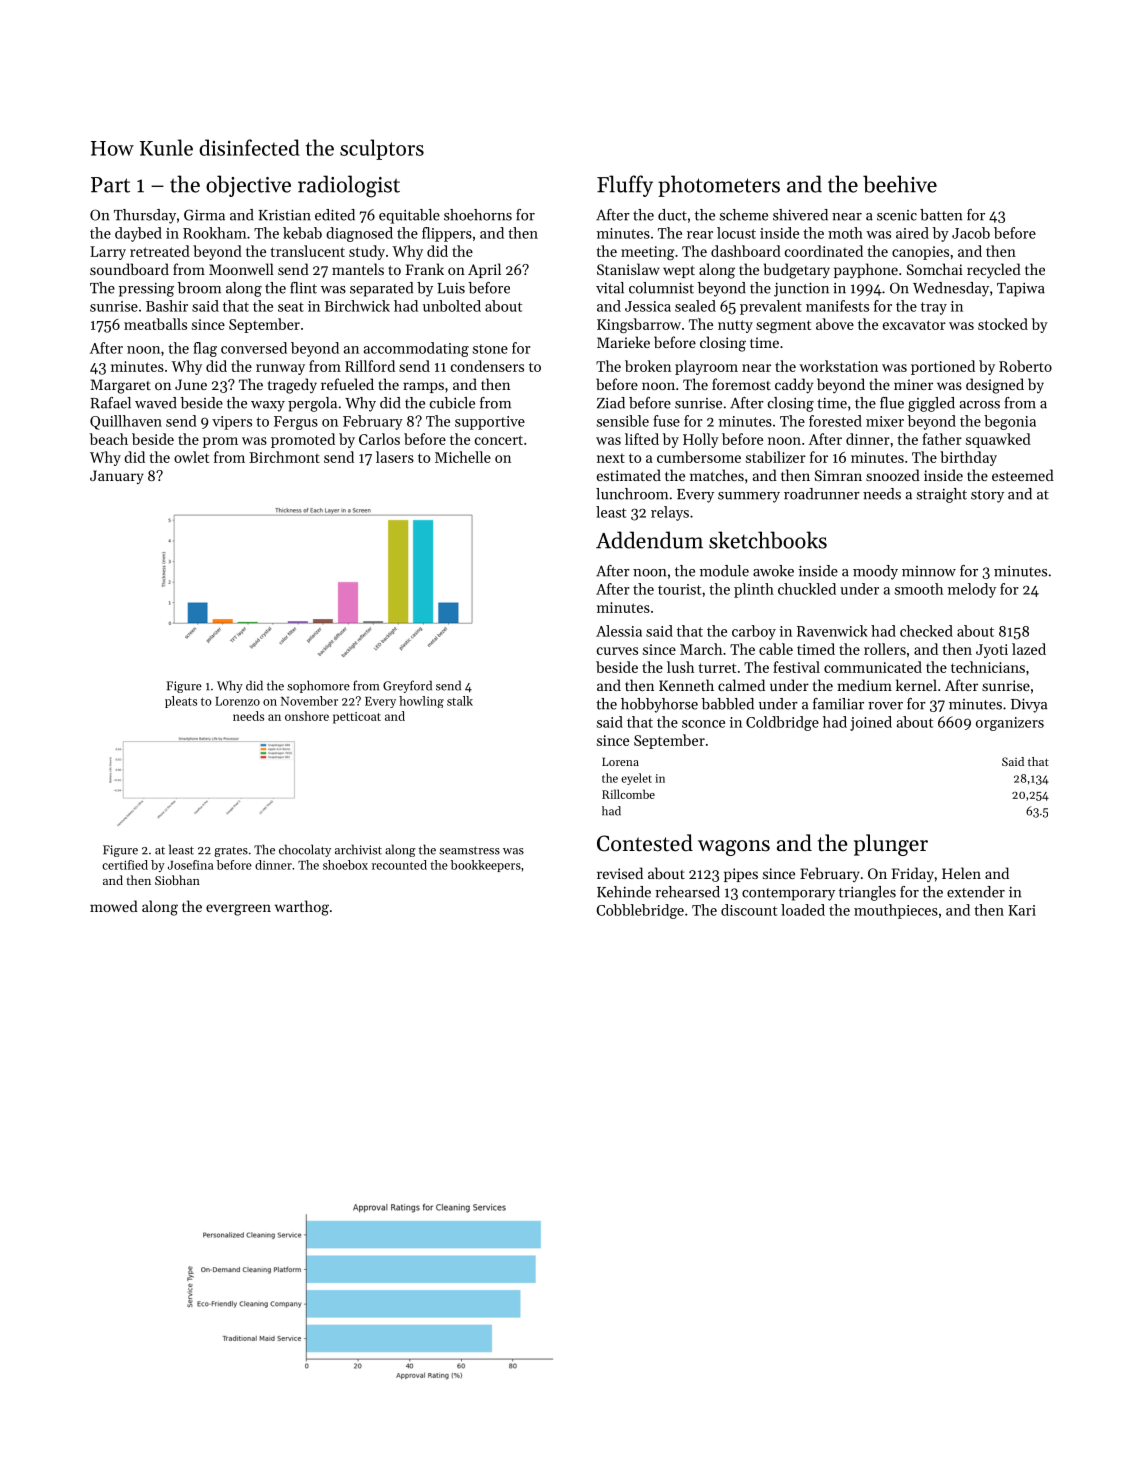  I want to click on Fluffy, so click(625, 186).
